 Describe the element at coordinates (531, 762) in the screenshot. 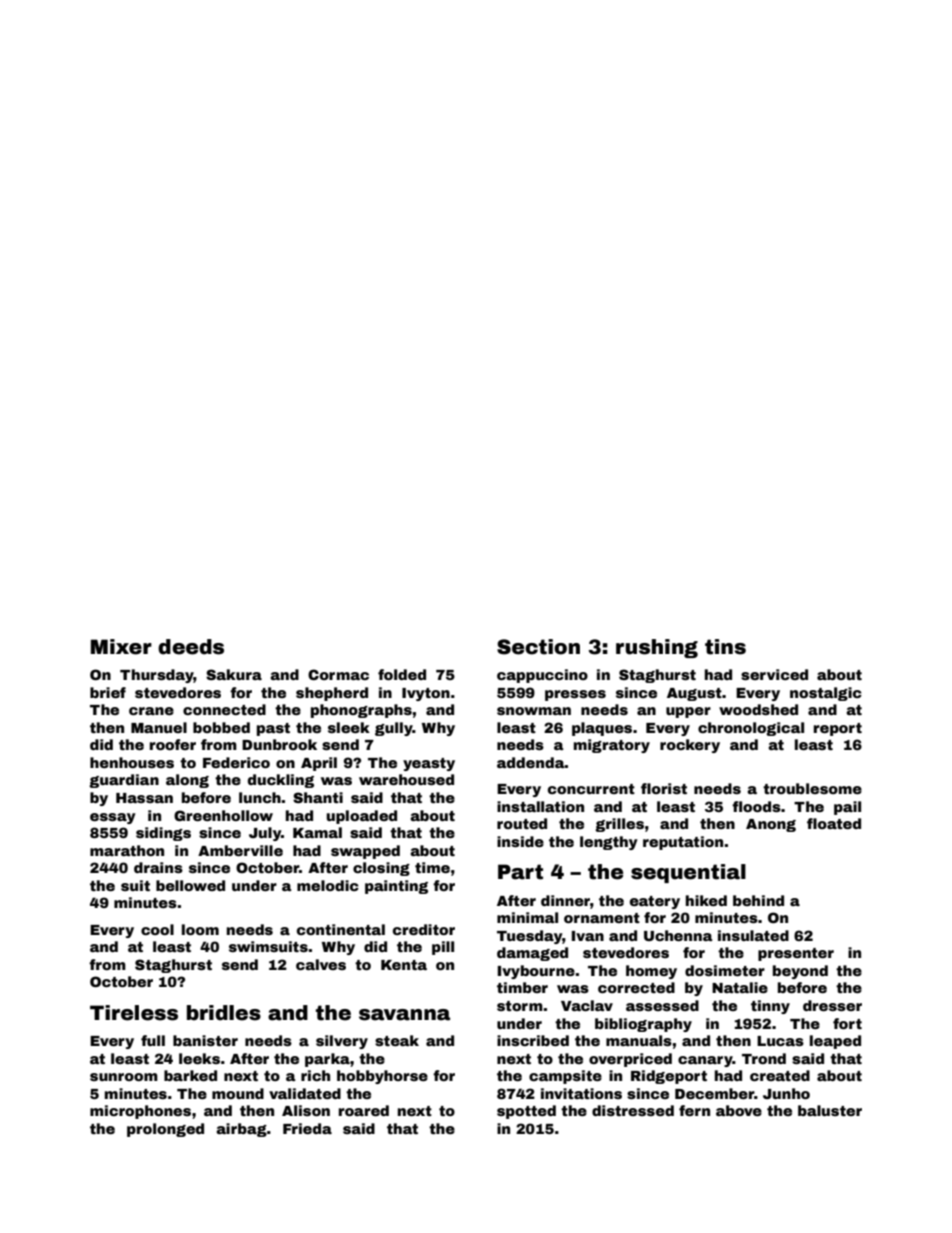

I see `addenda` at that location.
